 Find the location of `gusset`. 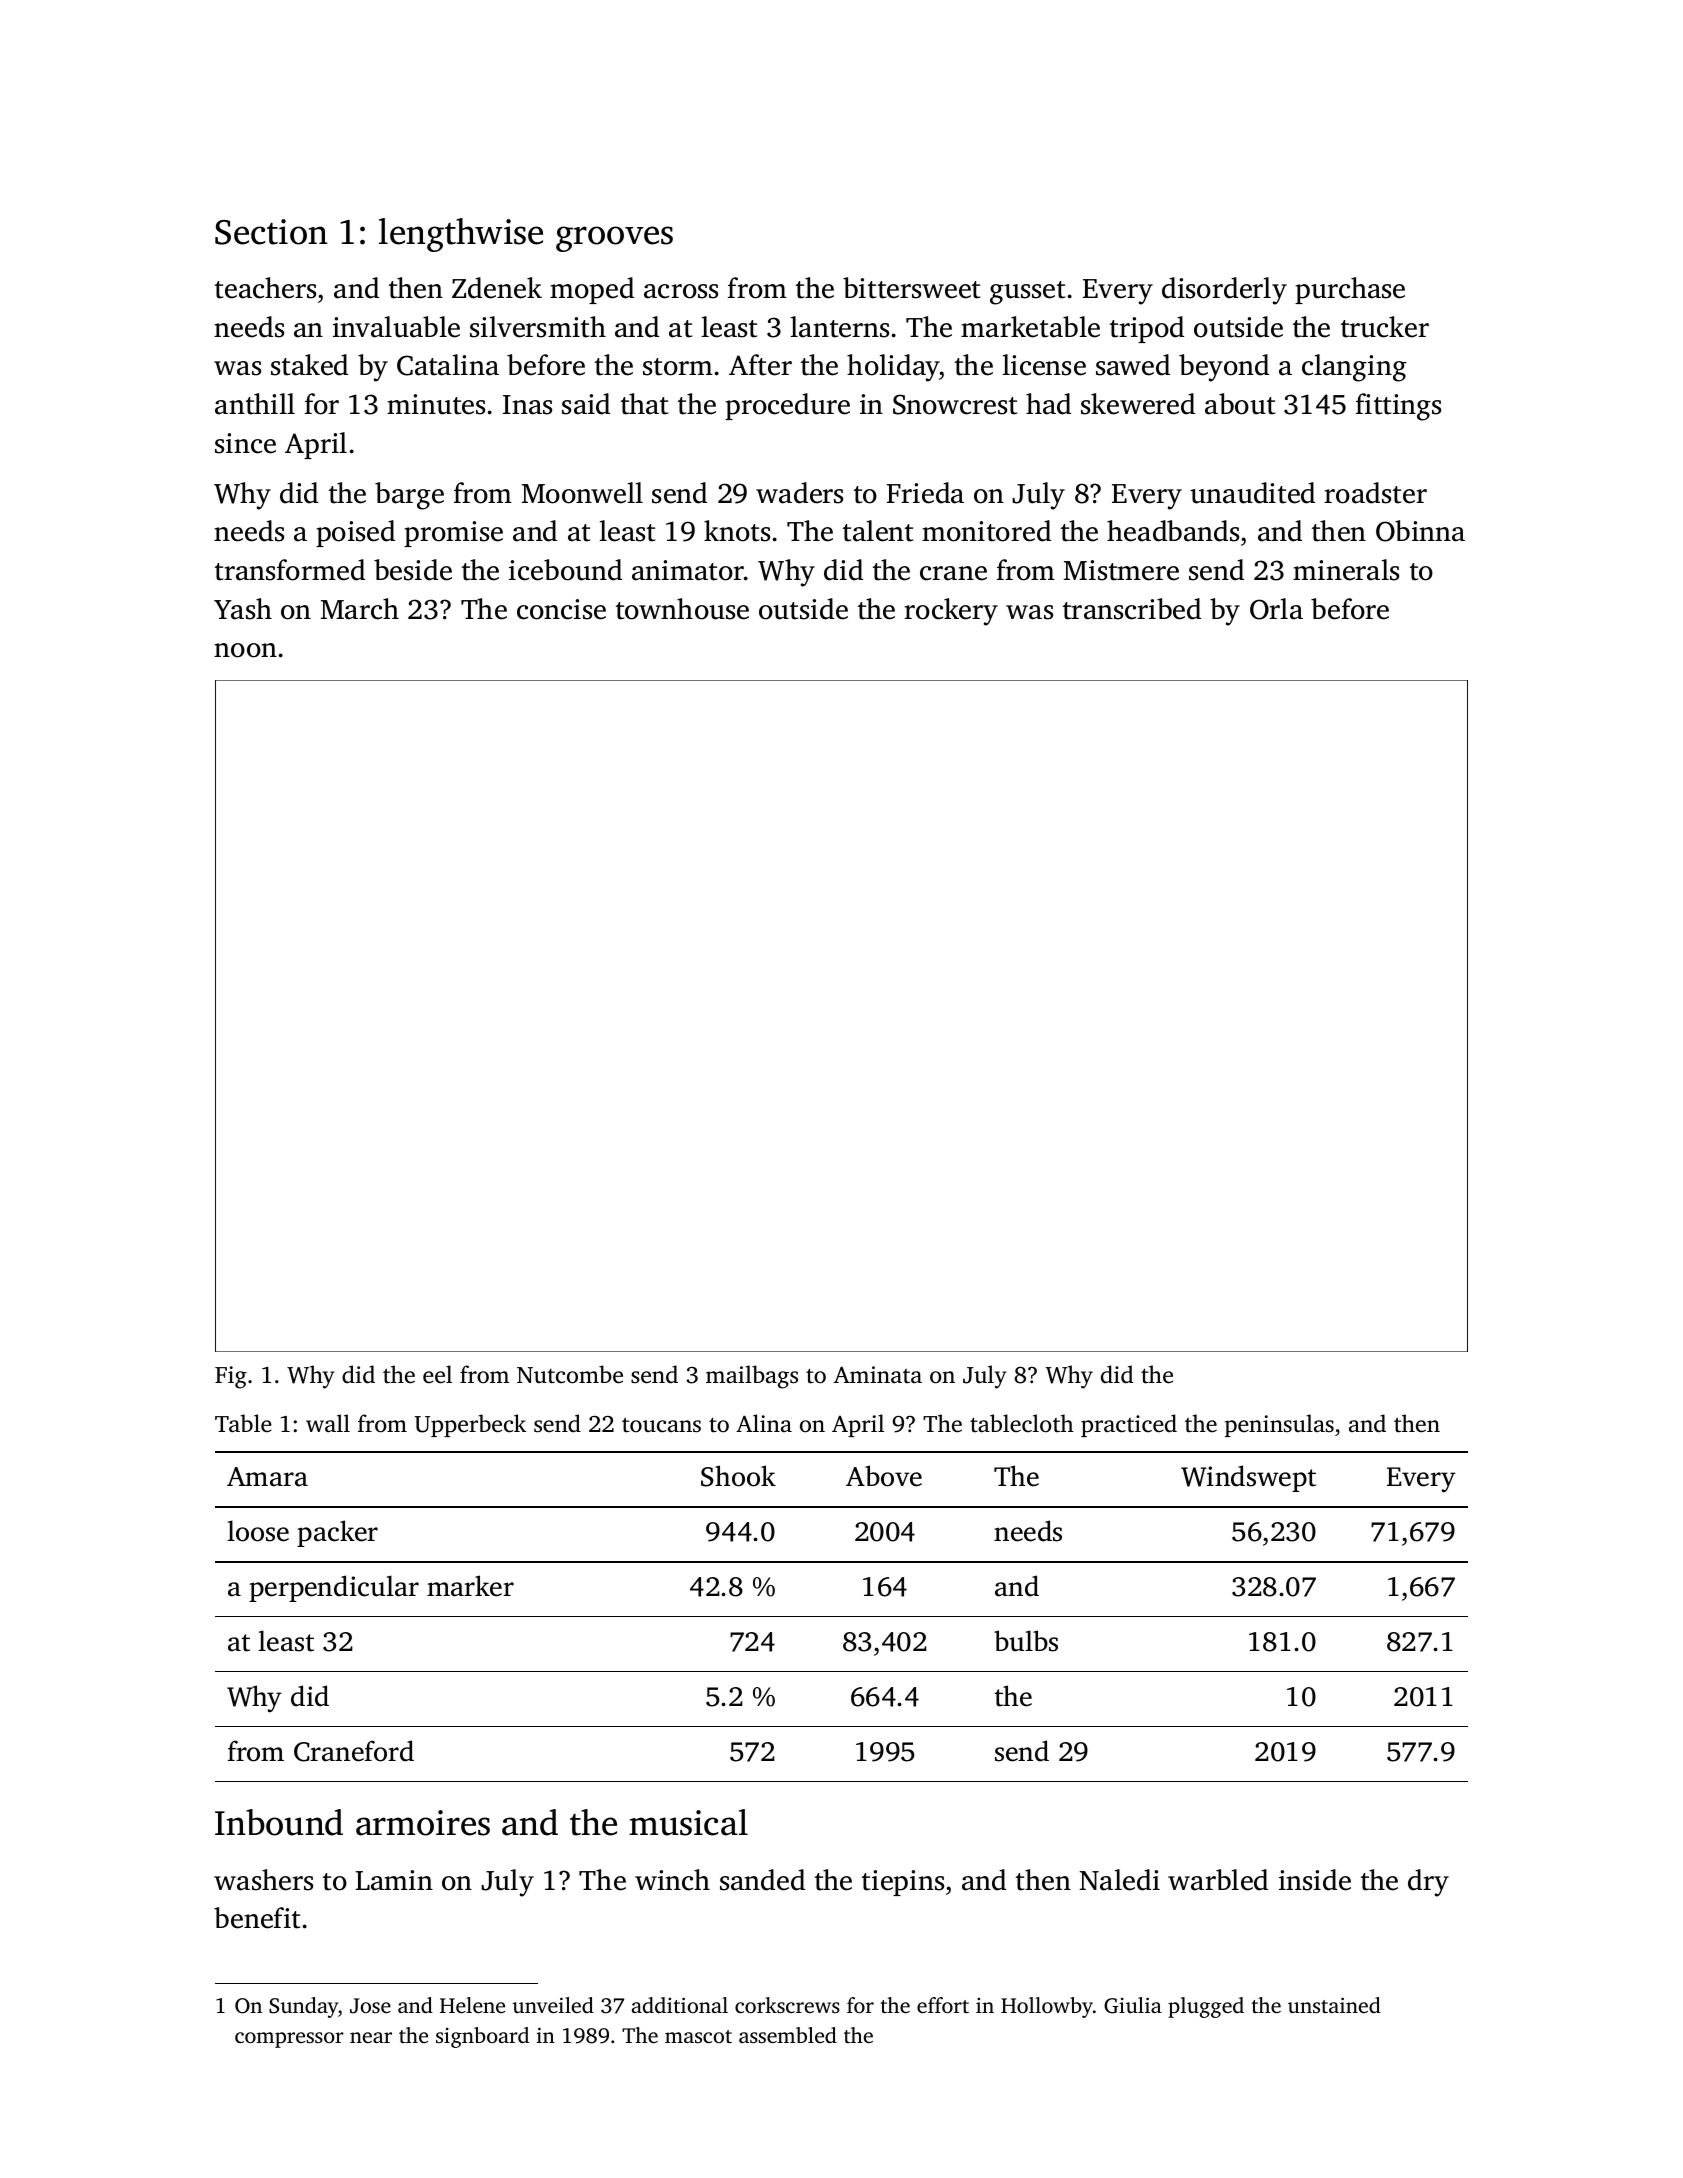

gusset is located at coordinates (1027, 293).
